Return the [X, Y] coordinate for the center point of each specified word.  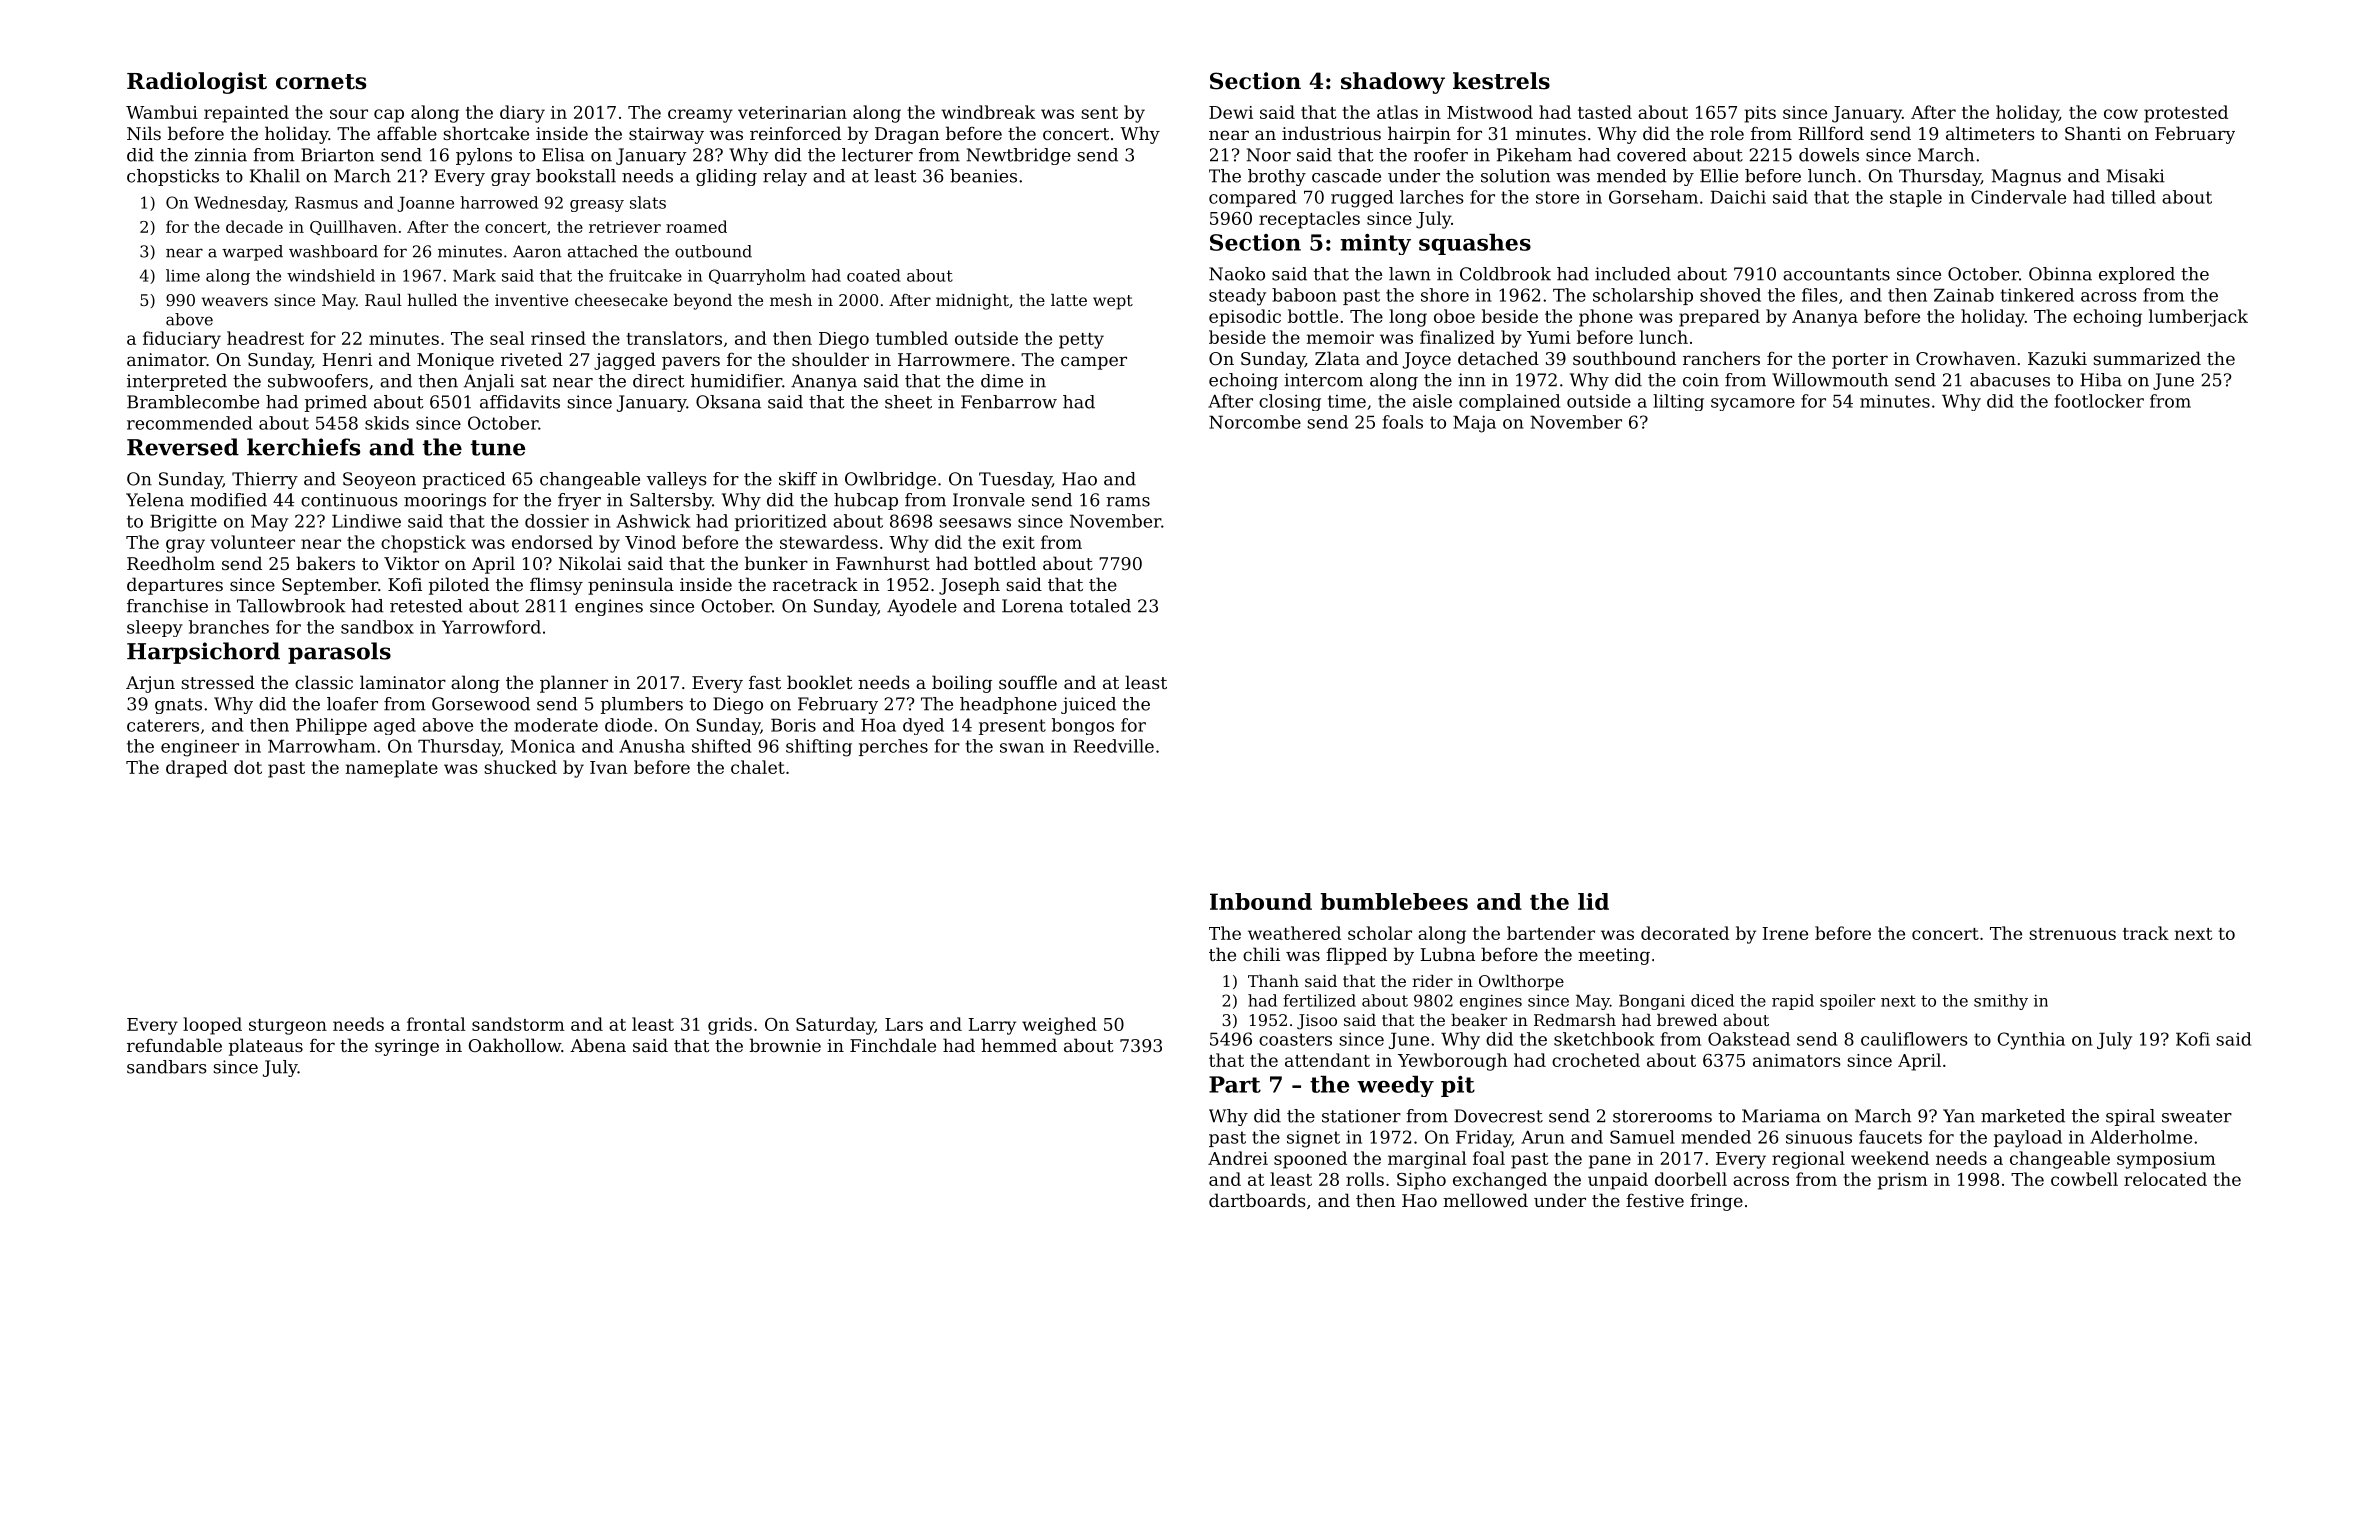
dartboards [1257, 1200]
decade [254, 226]
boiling [962, 684]
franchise [167, 606]
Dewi [1231, 112]
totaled [1100, 606]
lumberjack [2198, 318]
